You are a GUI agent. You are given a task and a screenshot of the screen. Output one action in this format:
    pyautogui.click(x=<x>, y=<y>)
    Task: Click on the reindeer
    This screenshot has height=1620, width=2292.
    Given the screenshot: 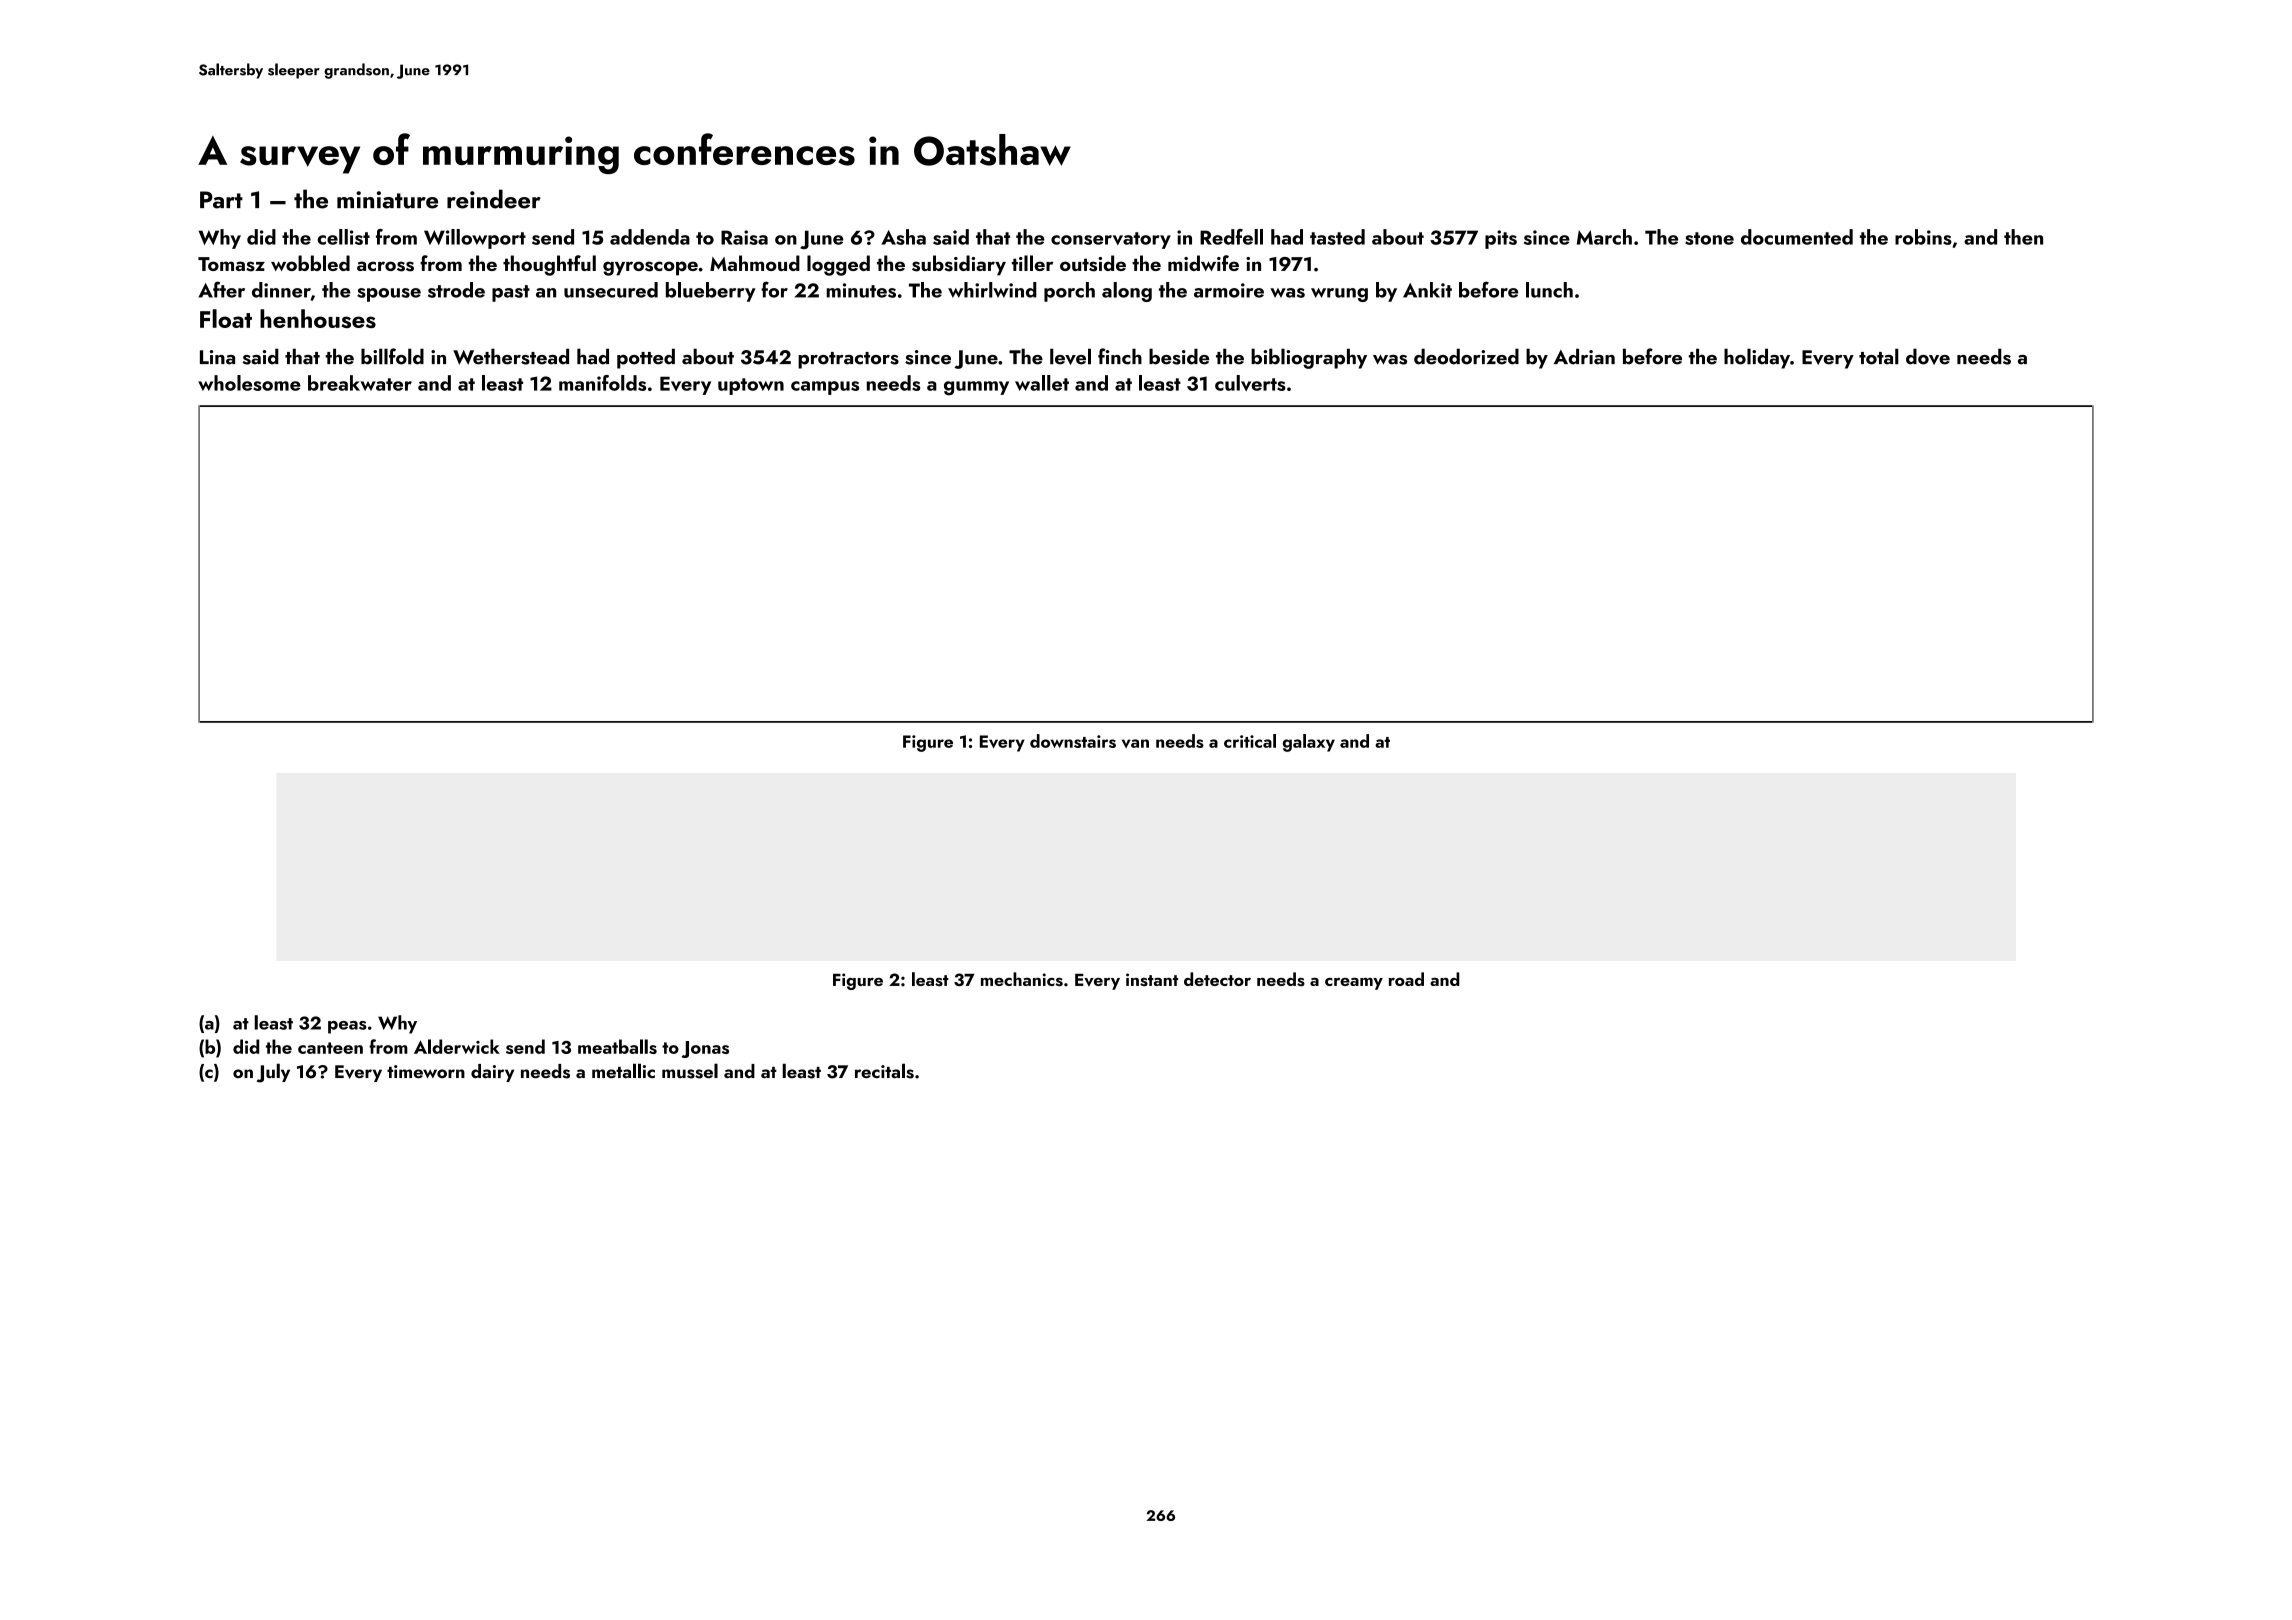 What is the action you would take?
    pyautogui.click(x=494, y=199)
